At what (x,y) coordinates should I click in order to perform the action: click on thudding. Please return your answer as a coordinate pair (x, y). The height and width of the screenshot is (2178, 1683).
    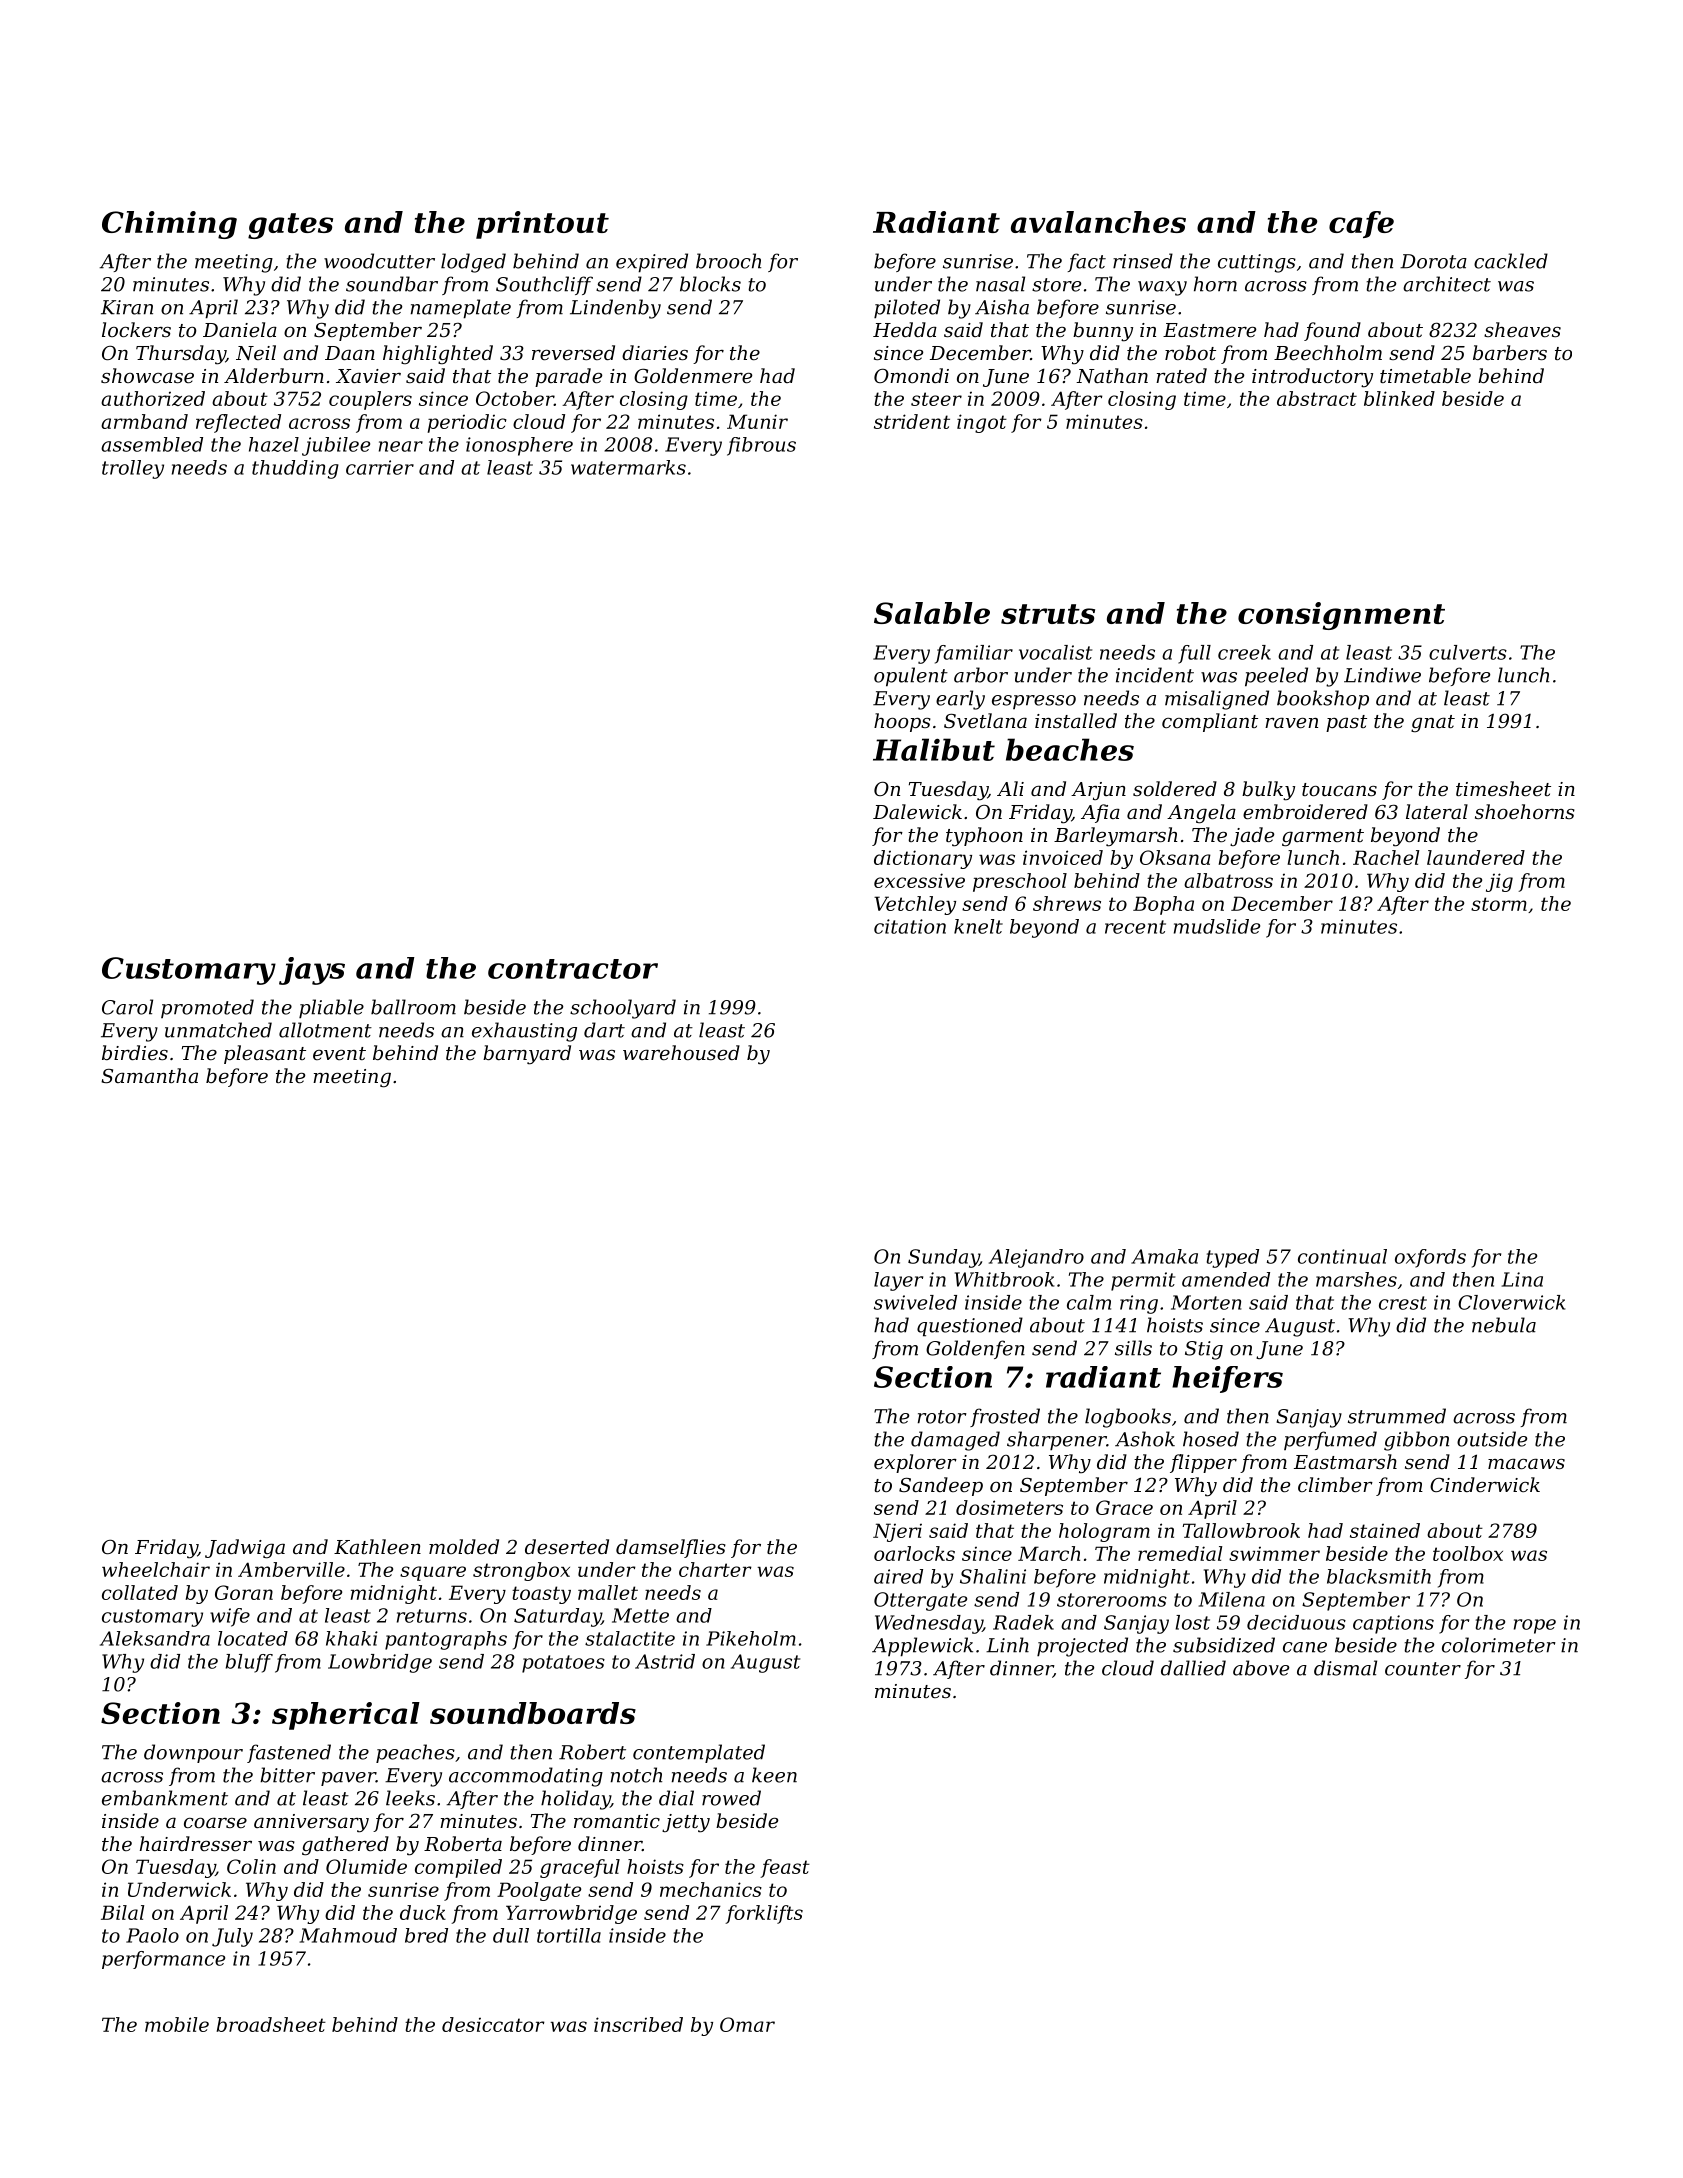
    Looking at the image, I should click on (295, 469).
